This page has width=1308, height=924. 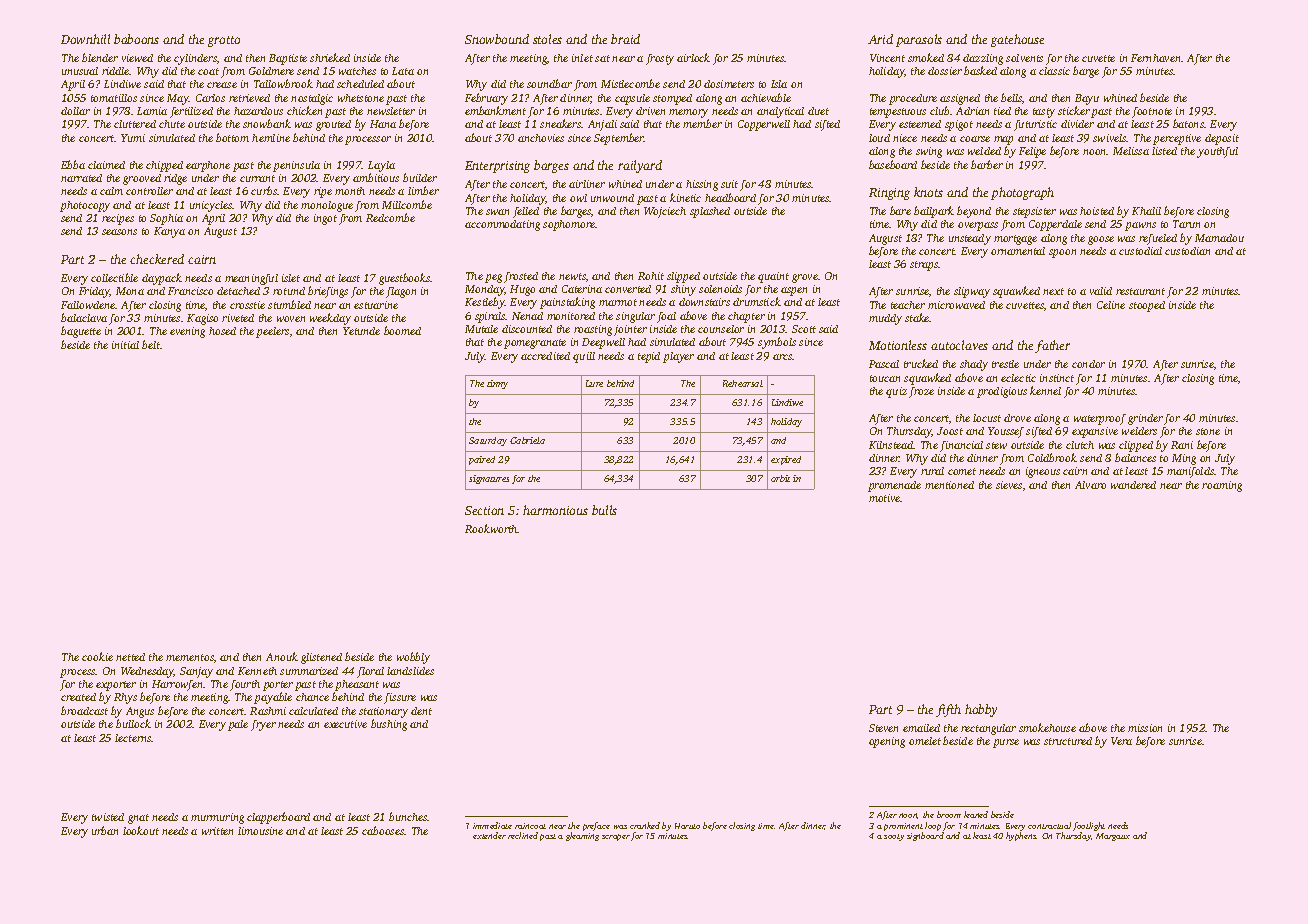 I want to click on sooty, so click(x=894, y=837).
